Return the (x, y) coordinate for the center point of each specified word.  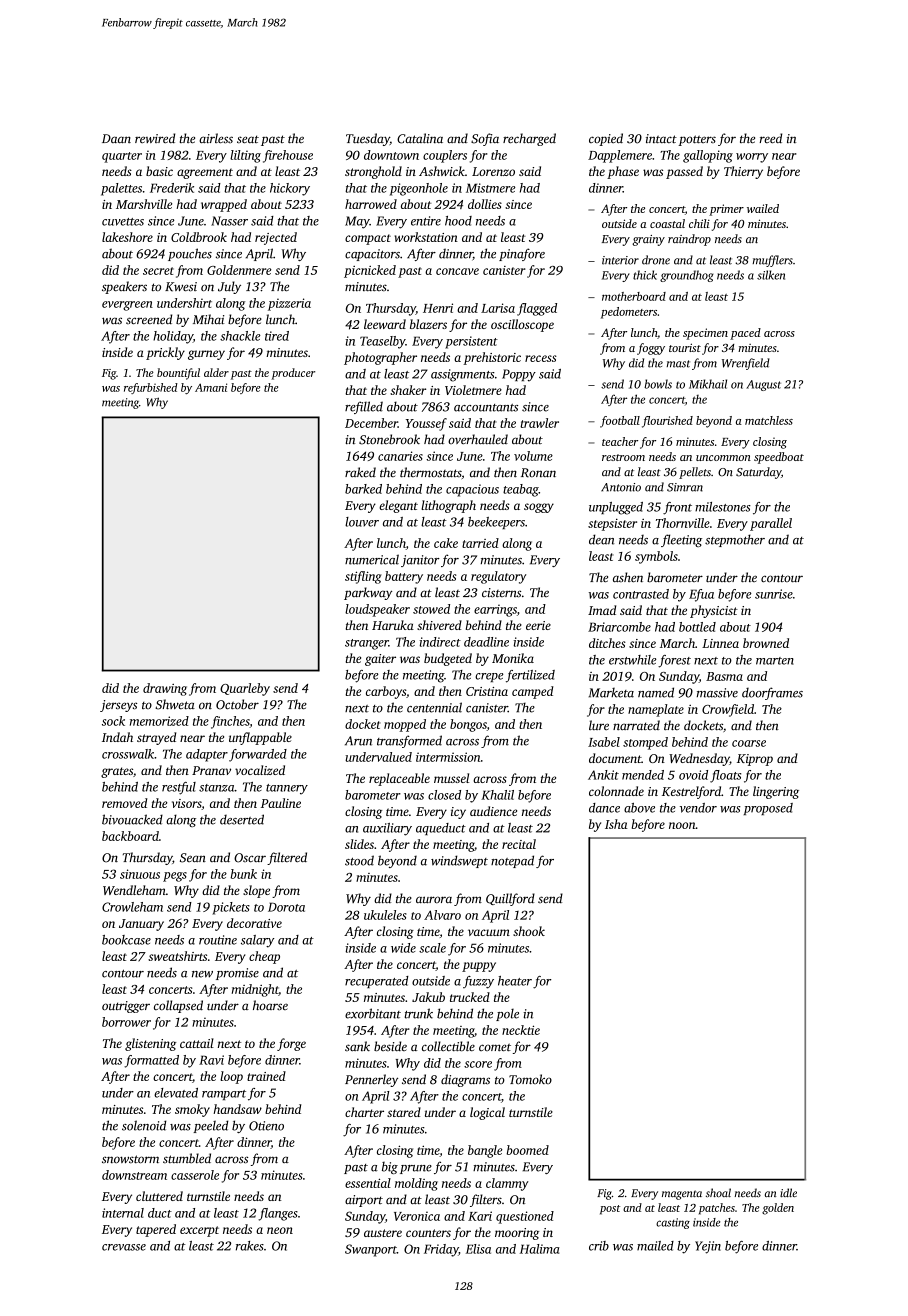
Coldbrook (199, 237)
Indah (117, 737)
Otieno (266, 1126)
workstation (426, 237)
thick (645, 275)
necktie (521, 1030)
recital (519, 844)
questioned (525, 1217)
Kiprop (755, 760)
